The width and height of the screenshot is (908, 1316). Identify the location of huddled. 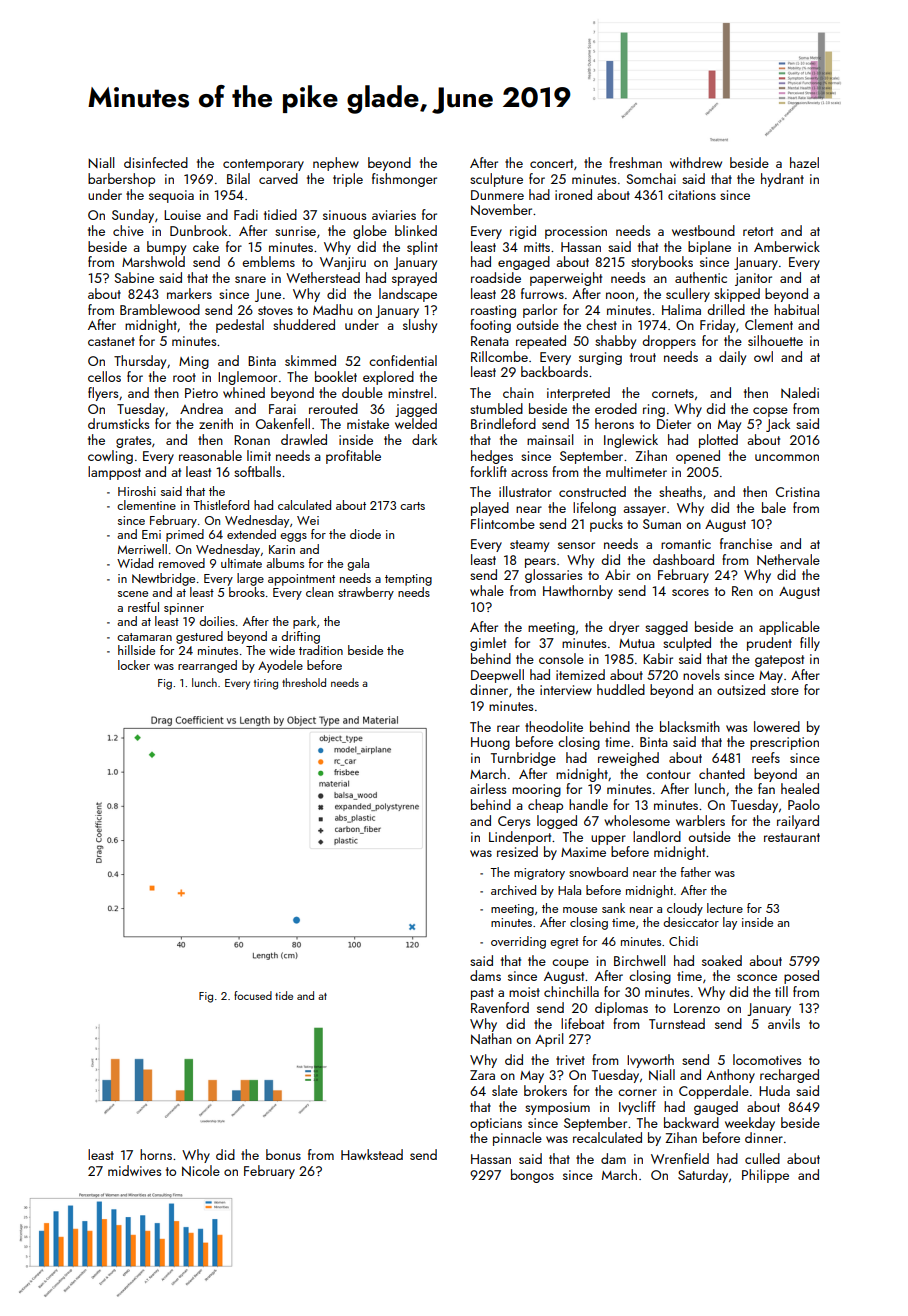
(621, 689).
